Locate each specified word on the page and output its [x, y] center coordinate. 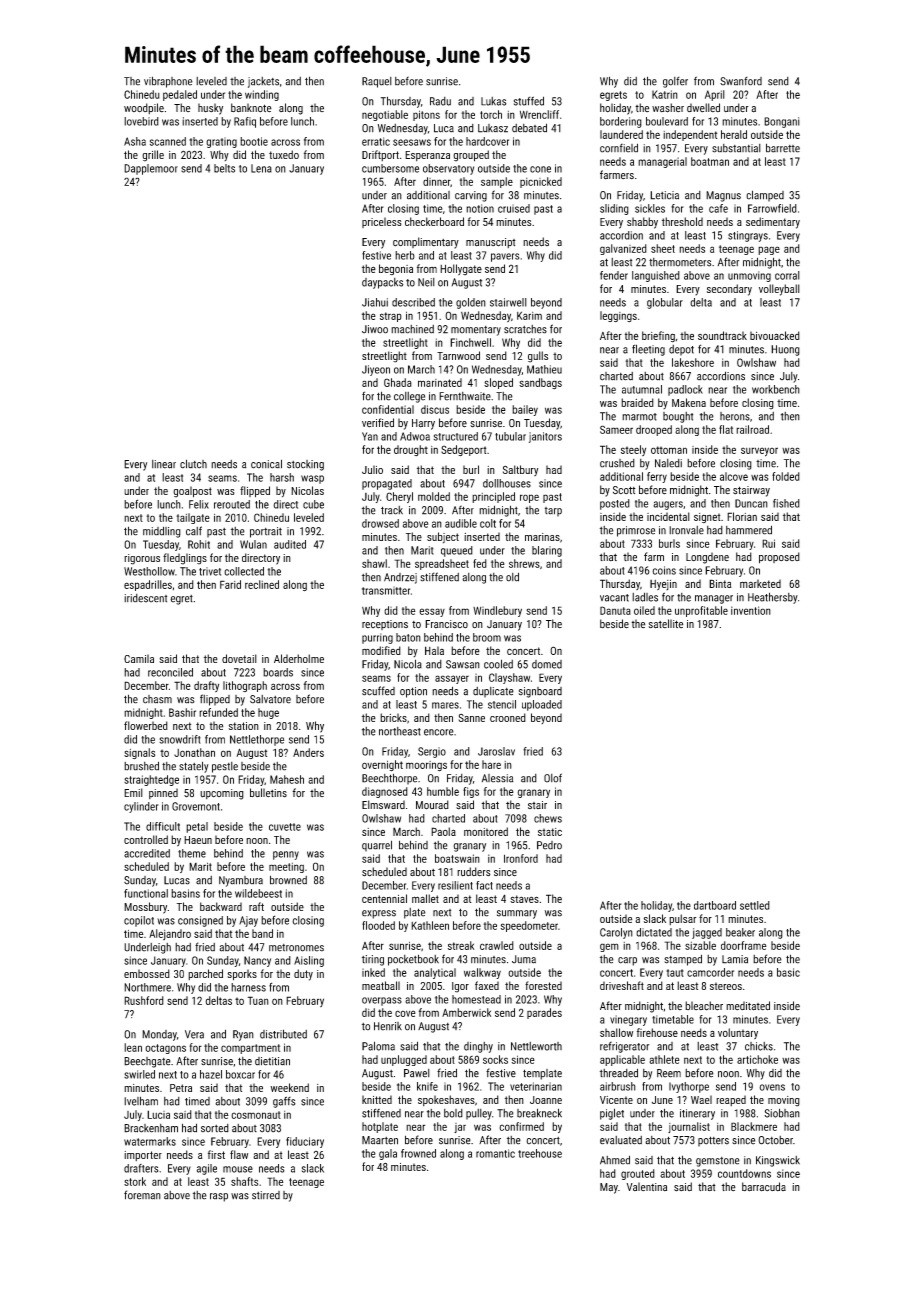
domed [547, 664]
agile [207, 1169]
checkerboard [434, 221]
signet [707, 518]
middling [162, 532]
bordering [621, 122]
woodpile [144, 108]
